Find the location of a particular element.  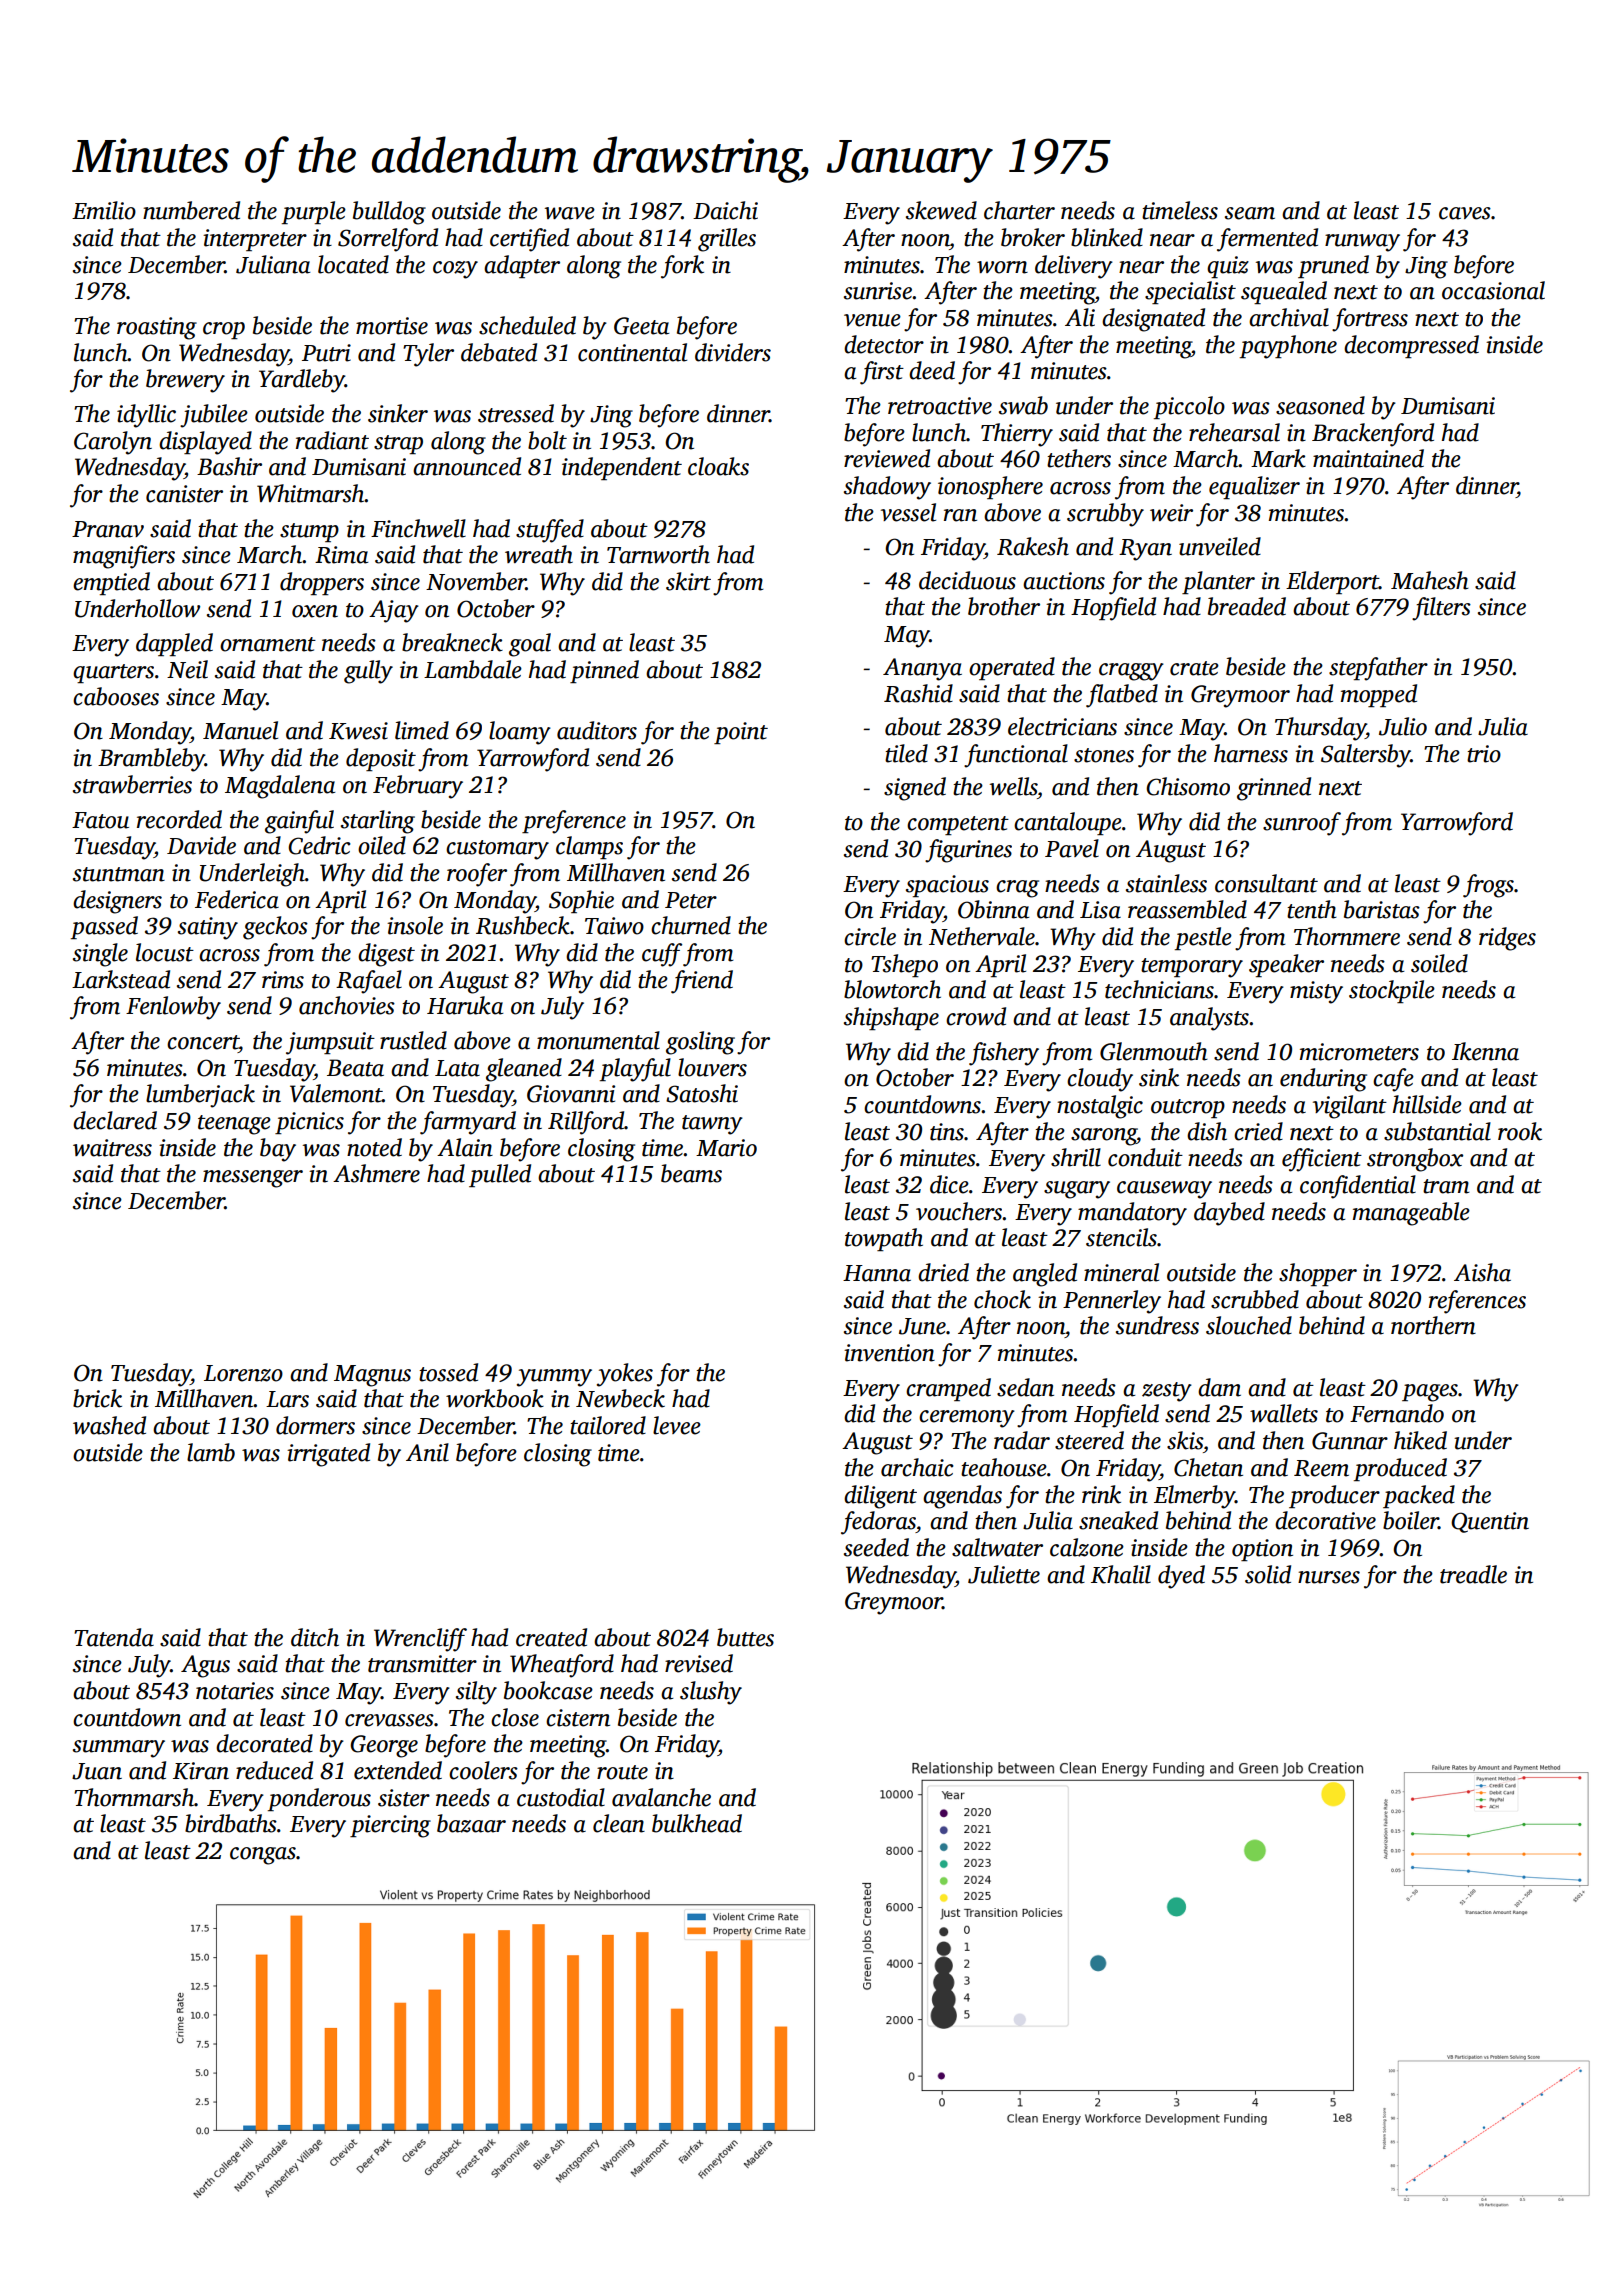

diligent is located at coordinates (880, 1497).
